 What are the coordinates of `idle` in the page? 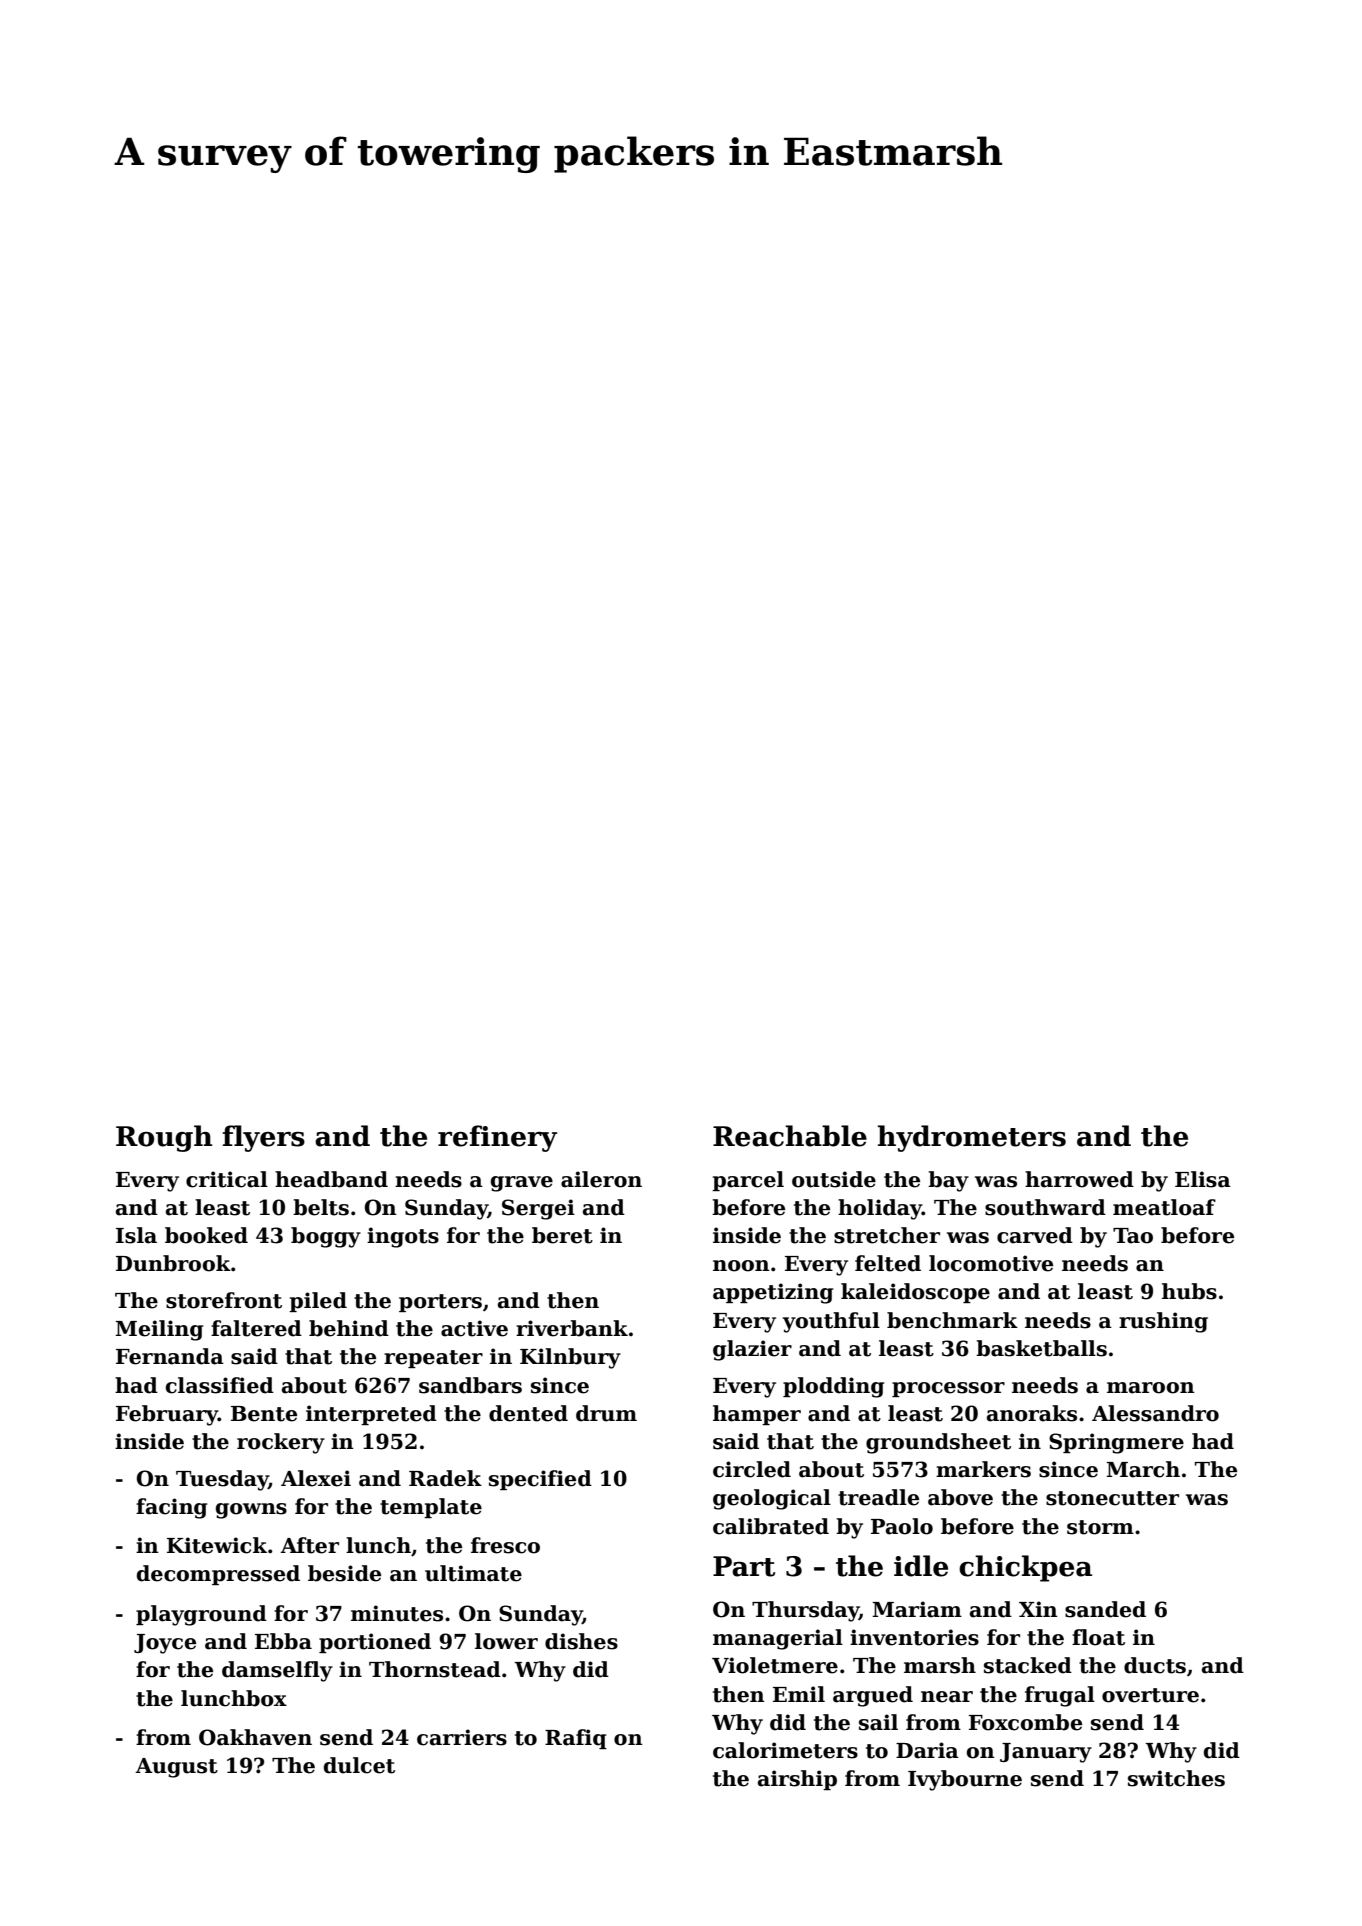 It's located at (921, 1566).
